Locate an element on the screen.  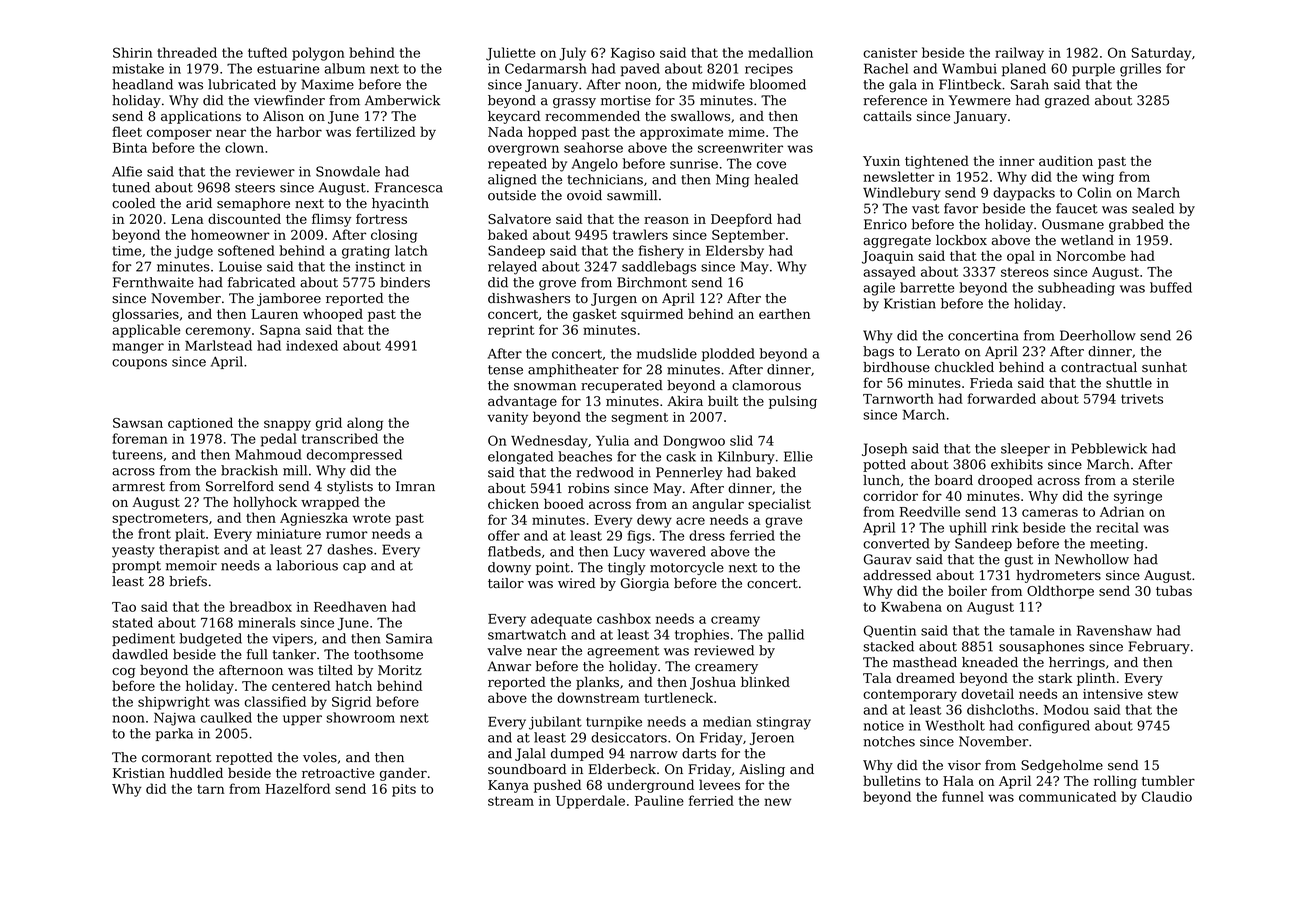
bloomed is located at coordinates (778, 84).
